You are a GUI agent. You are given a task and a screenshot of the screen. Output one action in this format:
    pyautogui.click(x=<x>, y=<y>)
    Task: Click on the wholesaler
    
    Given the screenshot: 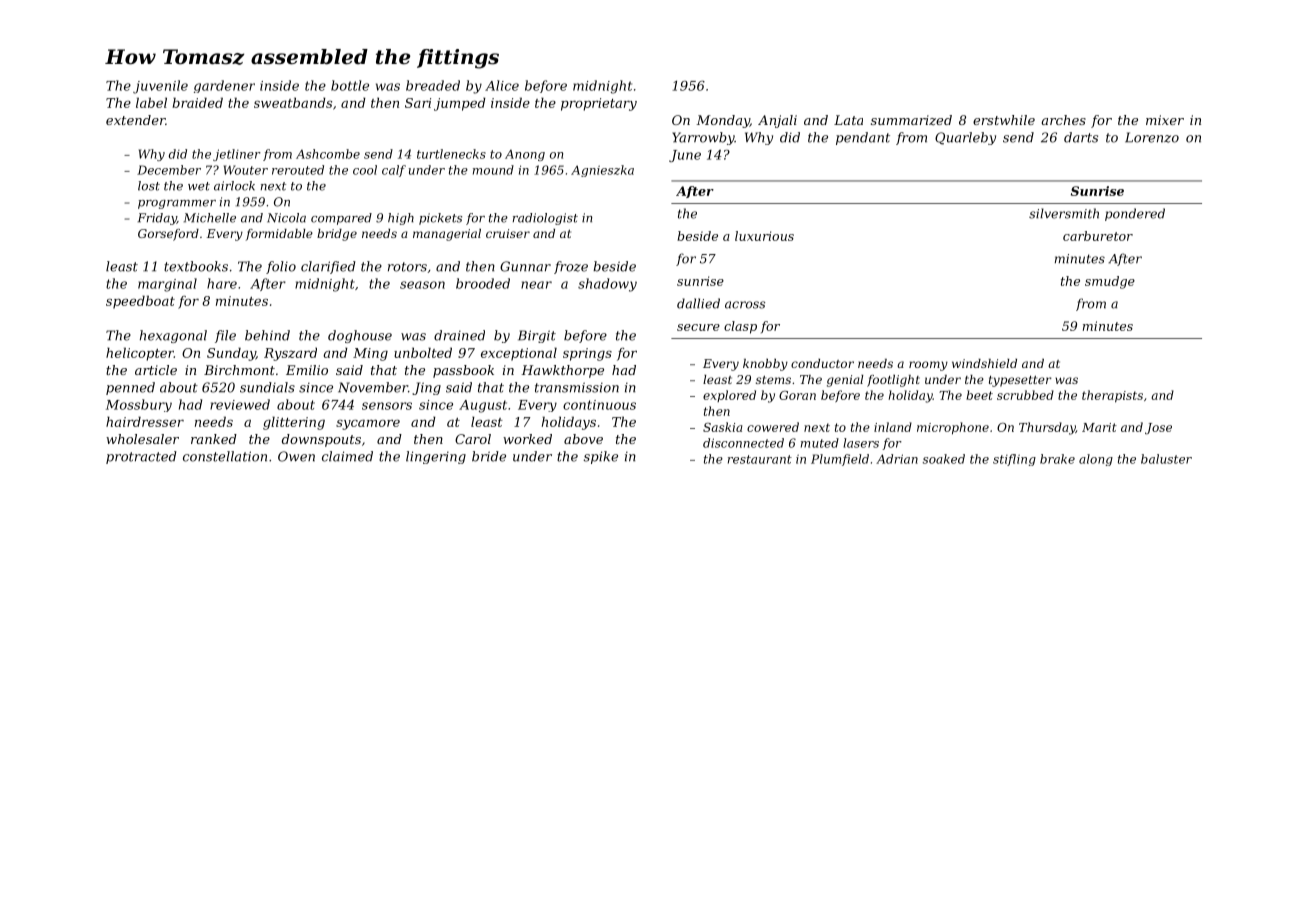 What is the action you would take?
    pyautogui.click(x=142, y=439)
